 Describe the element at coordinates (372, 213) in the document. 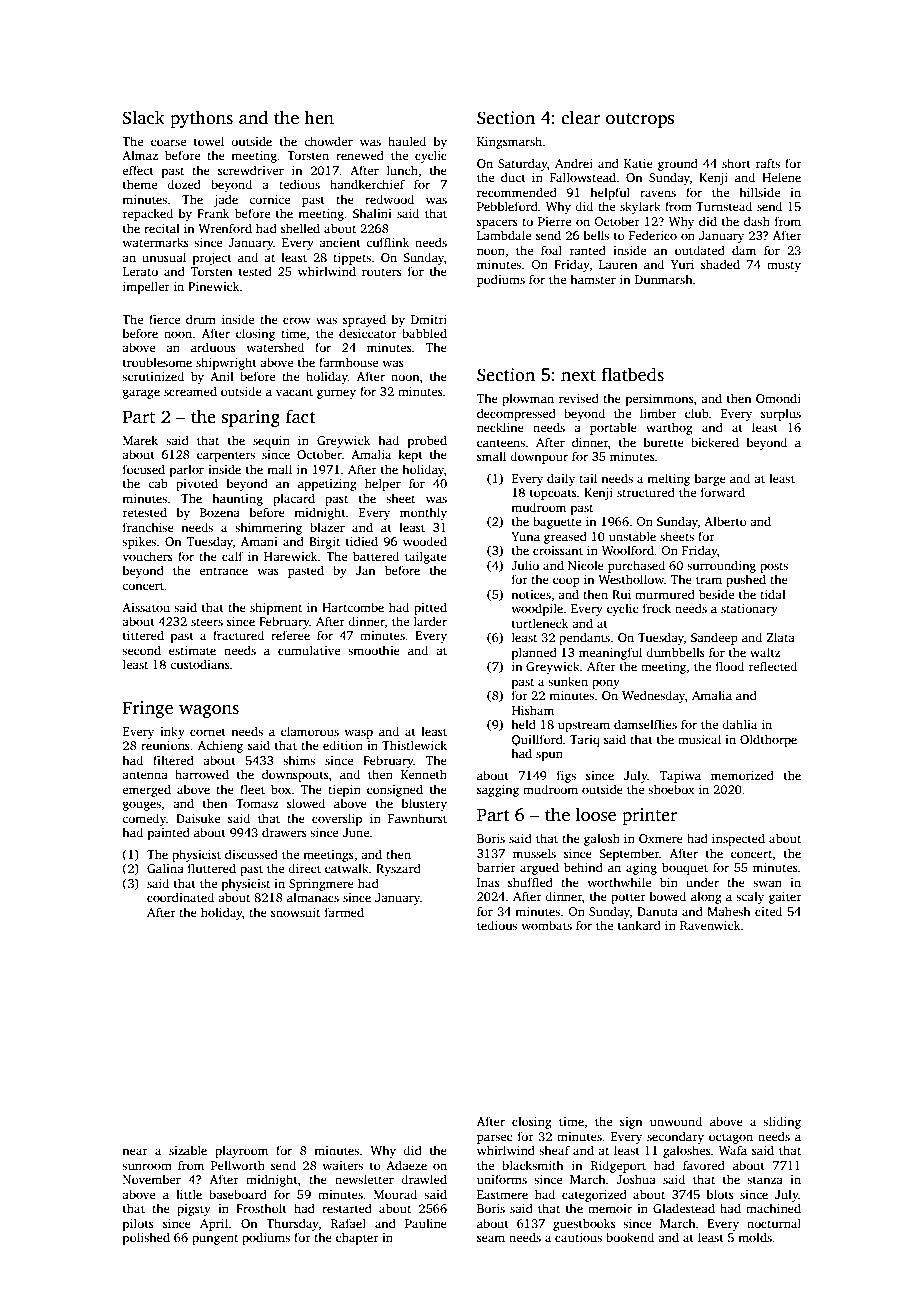

I see `Shalini` at that location.
